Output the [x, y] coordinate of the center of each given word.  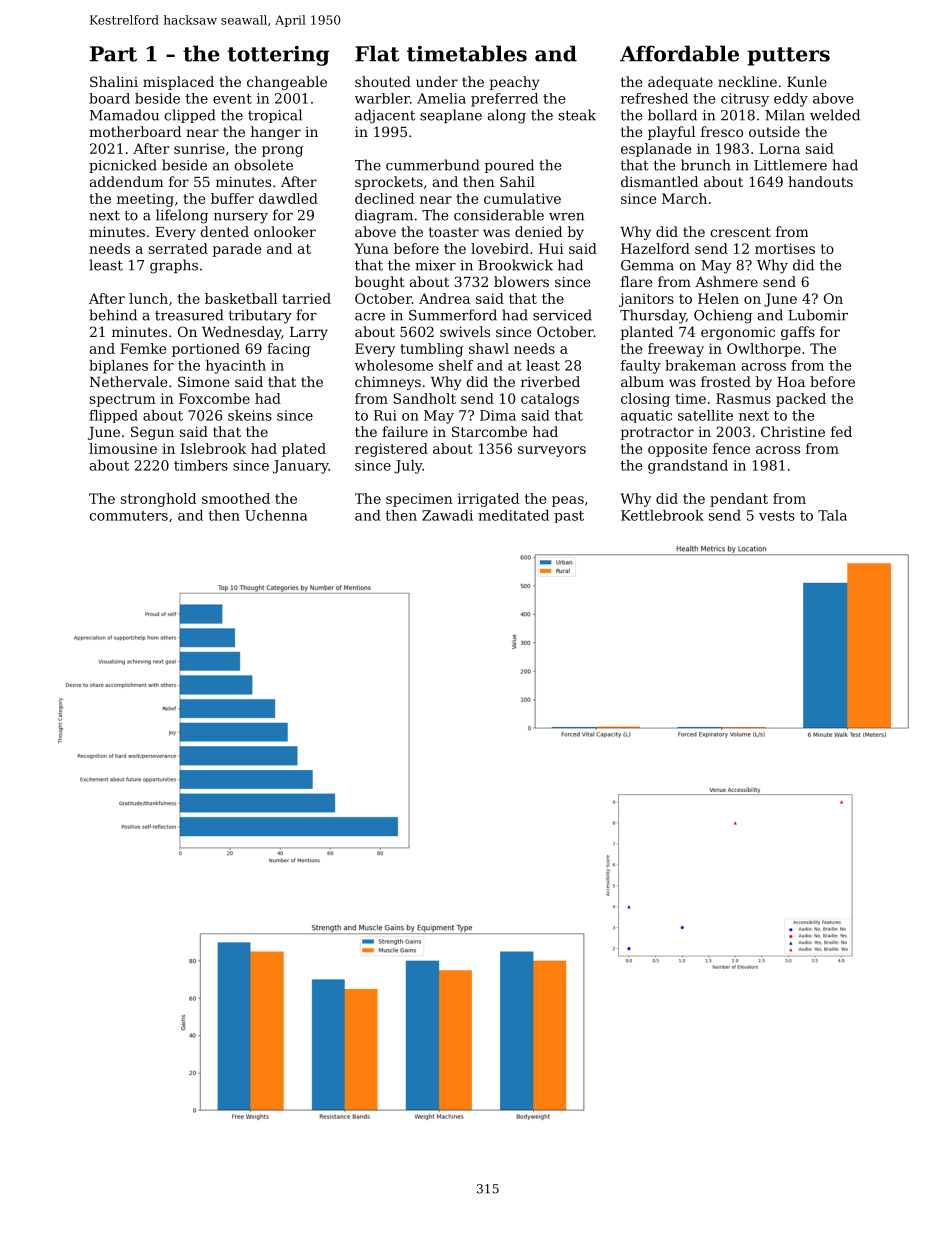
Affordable [679, 53]
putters [789, 56]
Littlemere [790, 165]
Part [113, 54]
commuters [129, 516]
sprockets [389, 183]
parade [237, 250]
